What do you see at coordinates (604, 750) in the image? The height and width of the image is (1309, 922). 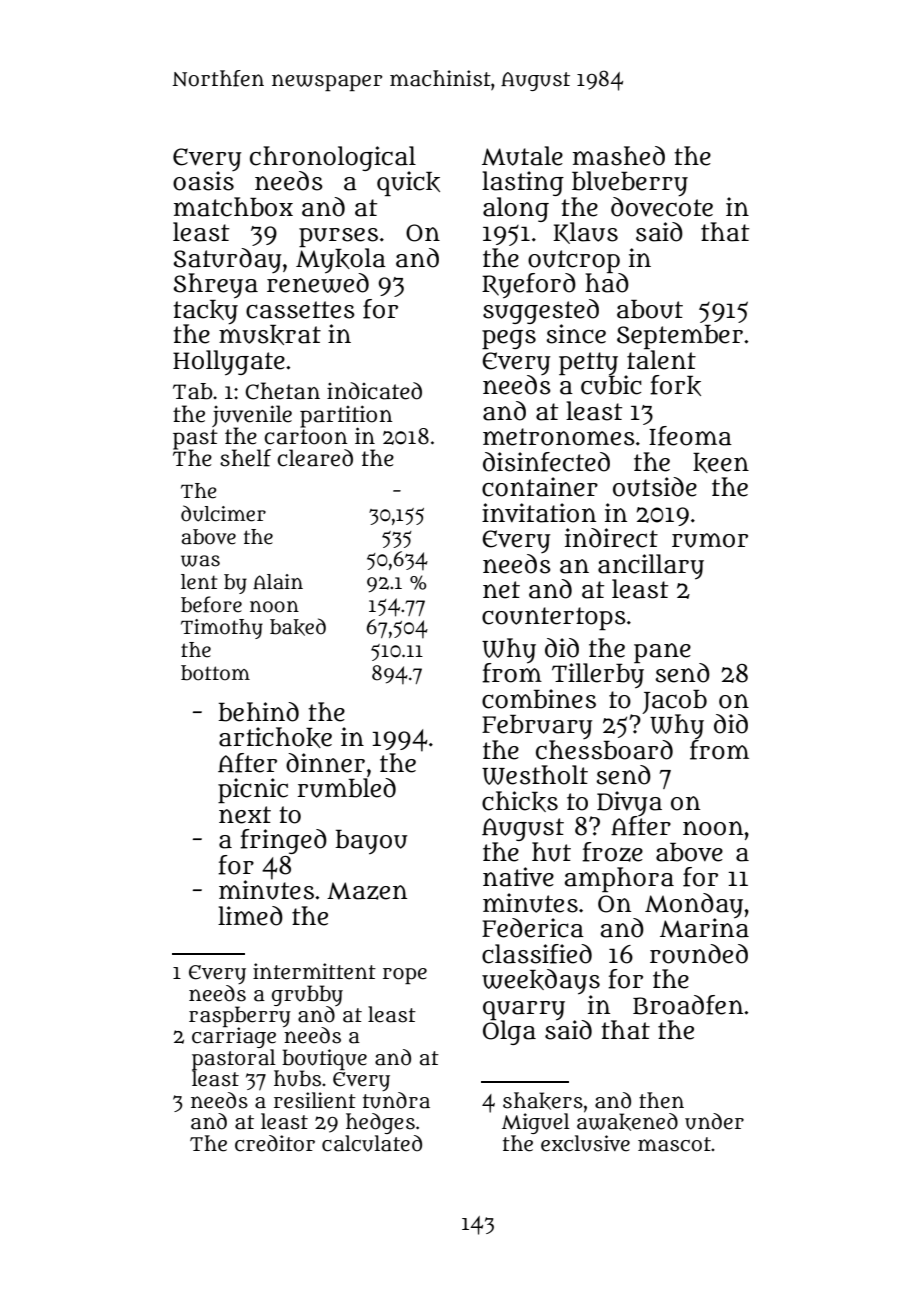 I see `chessboard` at bounding box center [604, 750].
